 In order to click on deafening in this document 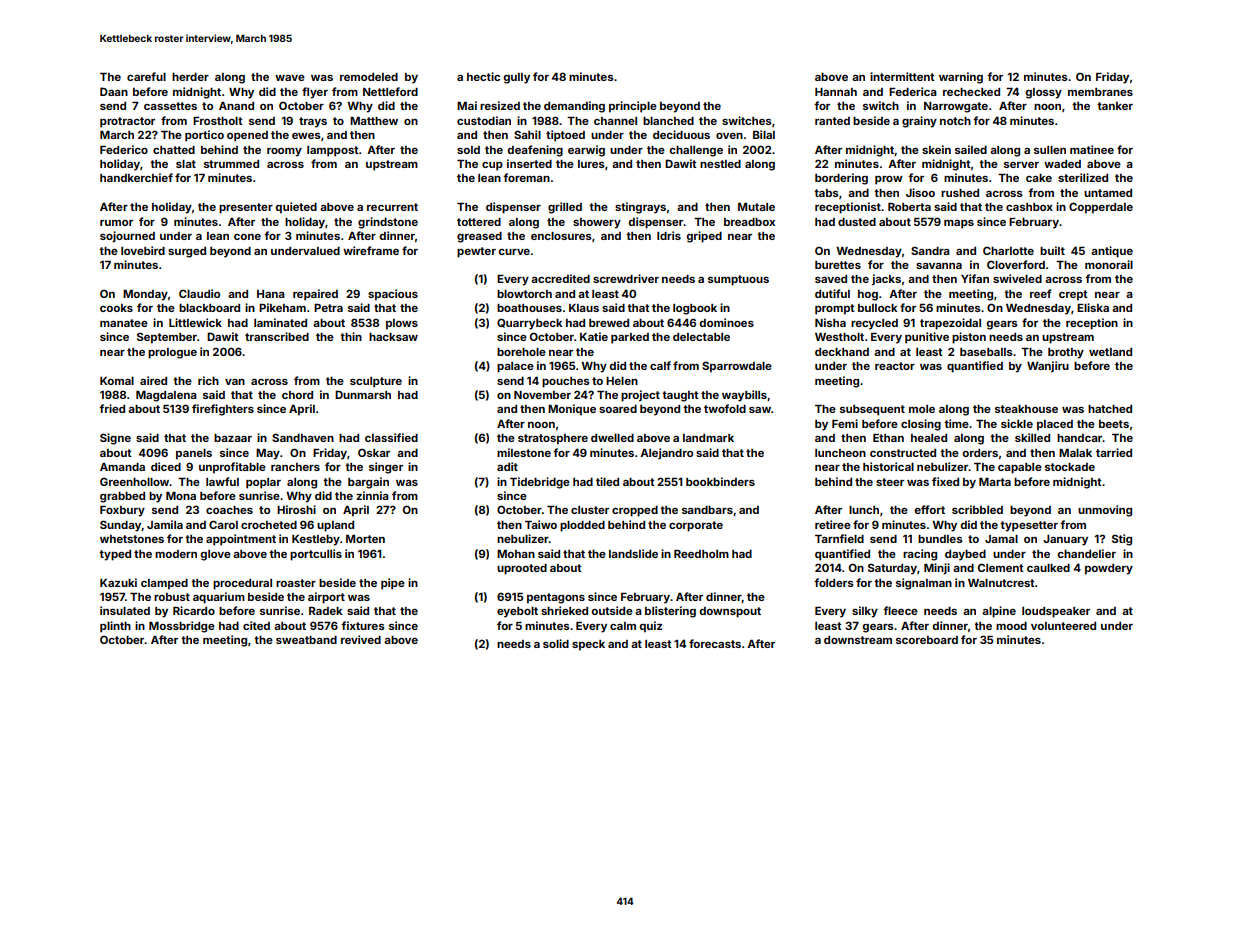, I will do `click(535, 151)`.
